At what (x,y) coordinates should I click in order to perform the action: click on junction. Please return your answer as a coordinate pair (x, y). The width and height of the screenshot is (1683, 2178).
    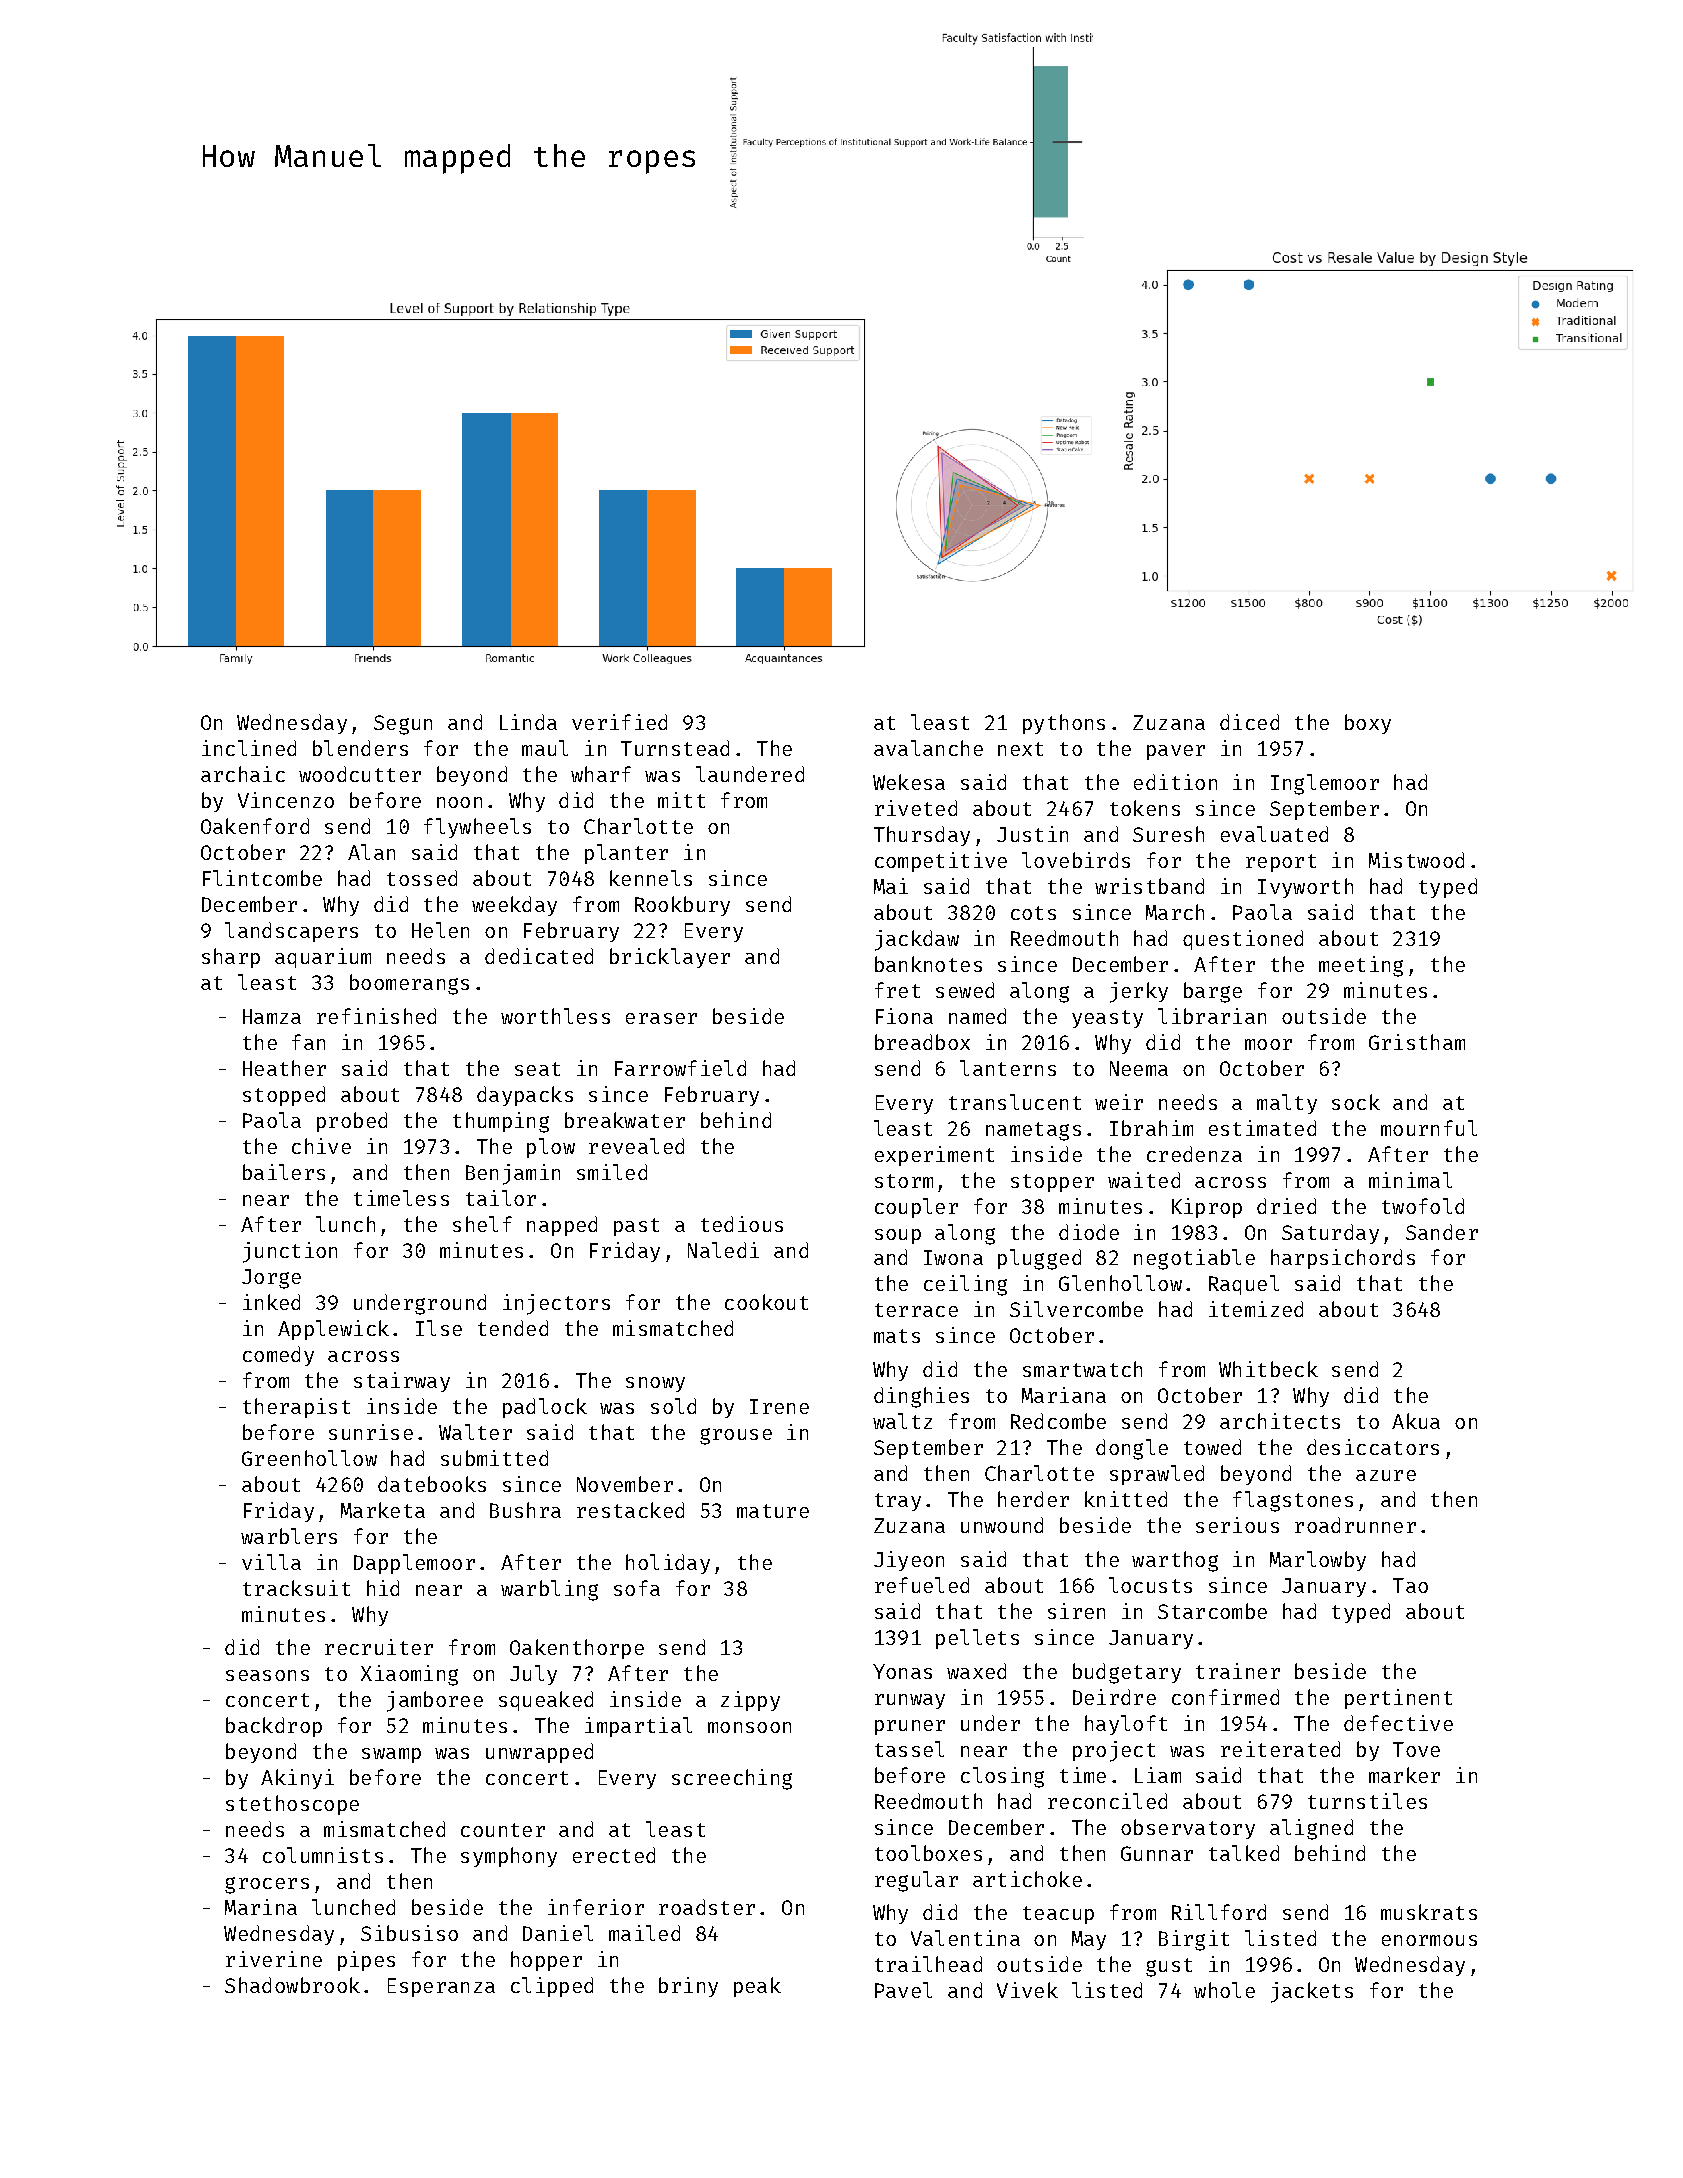
    Looking at the image, I should click on (290, 1252).
